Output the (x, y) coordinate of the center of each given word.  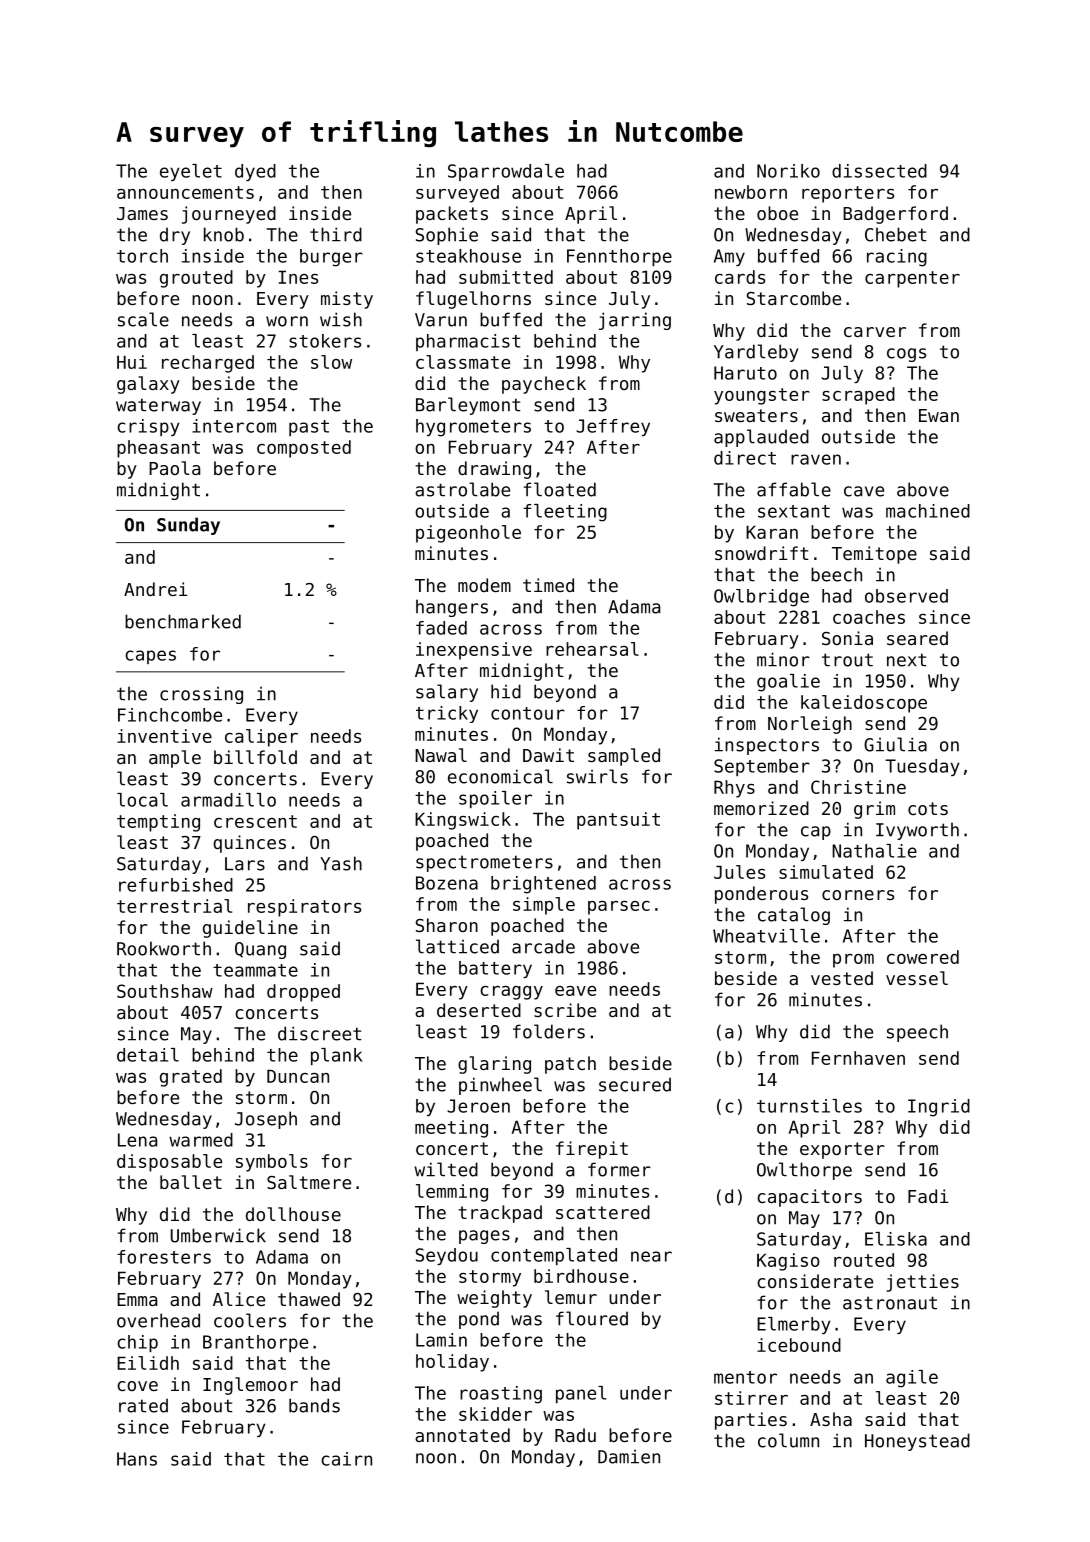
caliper (261, 738)
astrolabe (462, 489)
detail (148, 1055)
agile (912, 1379)
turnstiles (809, 1106)
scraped (858, 396)
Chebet (896, 234)
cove (137, 1386)
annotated (462, 1435)
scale (143, 319)
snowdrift (762, 553)
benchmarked (183, 621)
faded (441, 628)
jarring (635, 321)
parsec (619, 908)
